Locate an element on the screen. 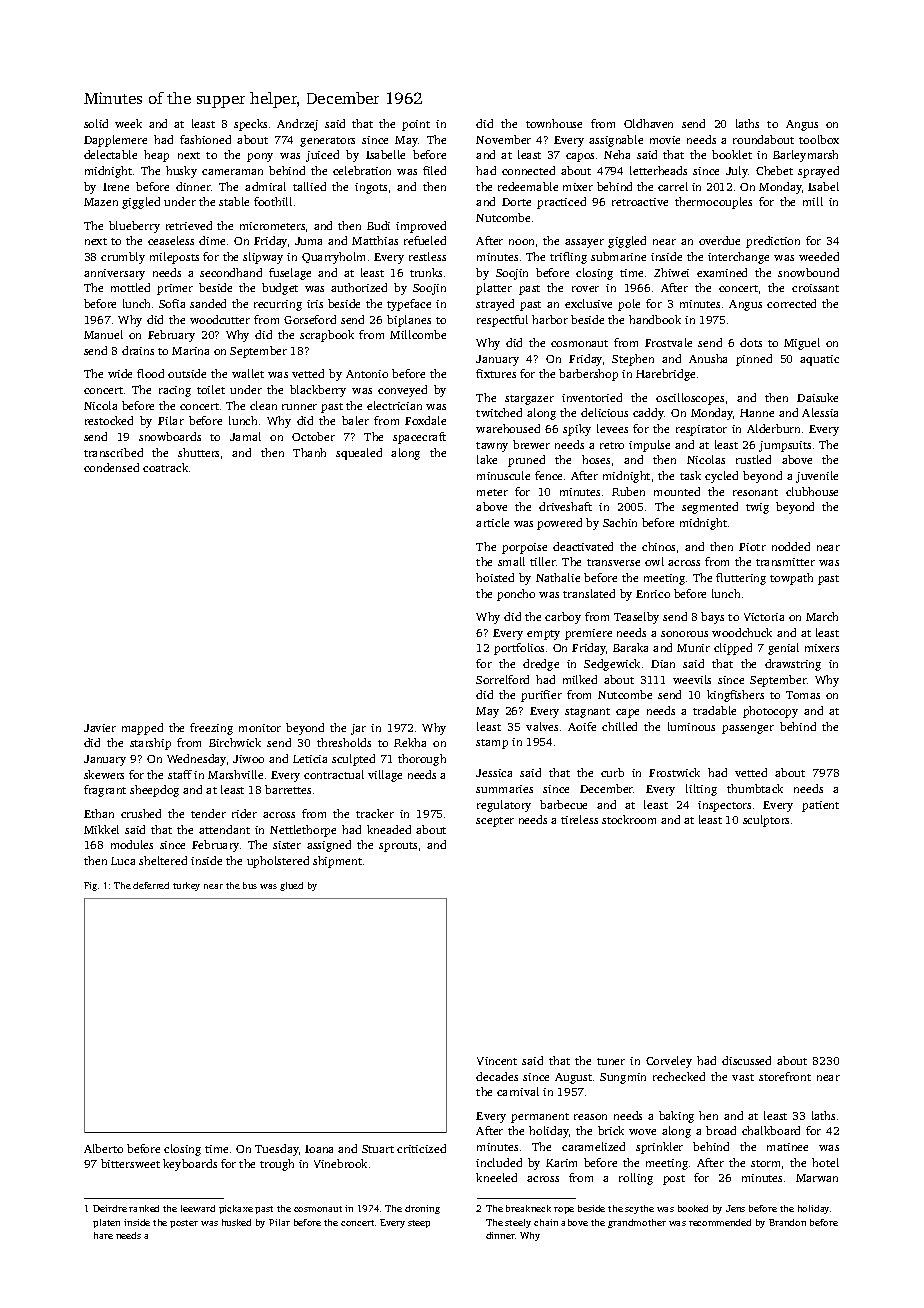 The height and width of the screenshot is (1308, 924). trifling is located at coordinates (568, 258).
